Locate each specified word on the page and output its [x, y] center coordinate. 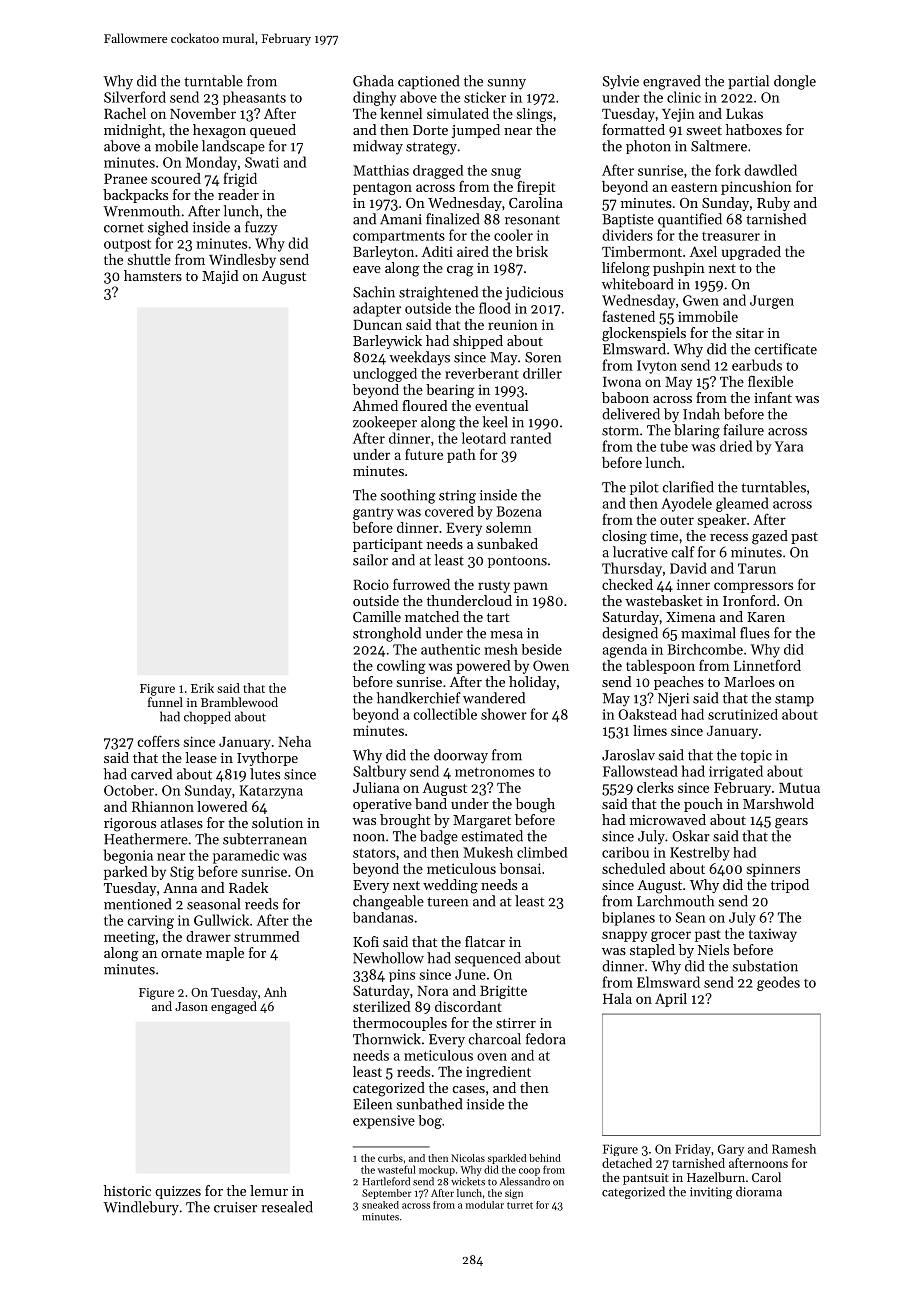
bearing [450, 391]
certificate [786, 349]
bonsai [520, 868]
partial [748, 82]
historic [127, 1190]
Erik [202, 688]
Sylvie [621, 82]
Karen [766, 617]
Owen [551, 665]
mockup [437, 1170]
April [671, 1000]
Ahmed [375, 405]
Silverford [135, 97]
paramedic [246, 856]
